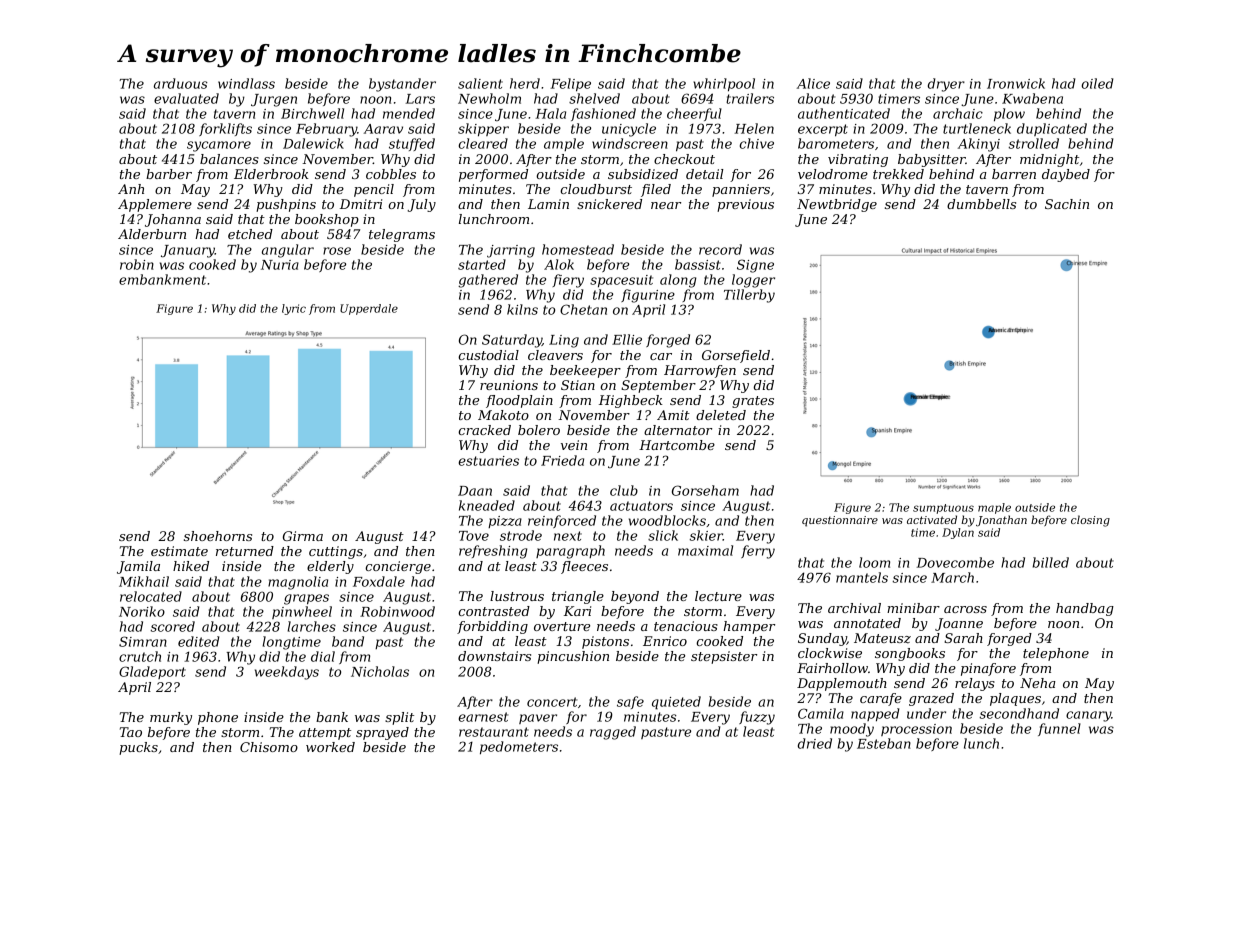 The height and width of the screenshot is (952, 1233). I want to click on grates, so click(753, 402).
